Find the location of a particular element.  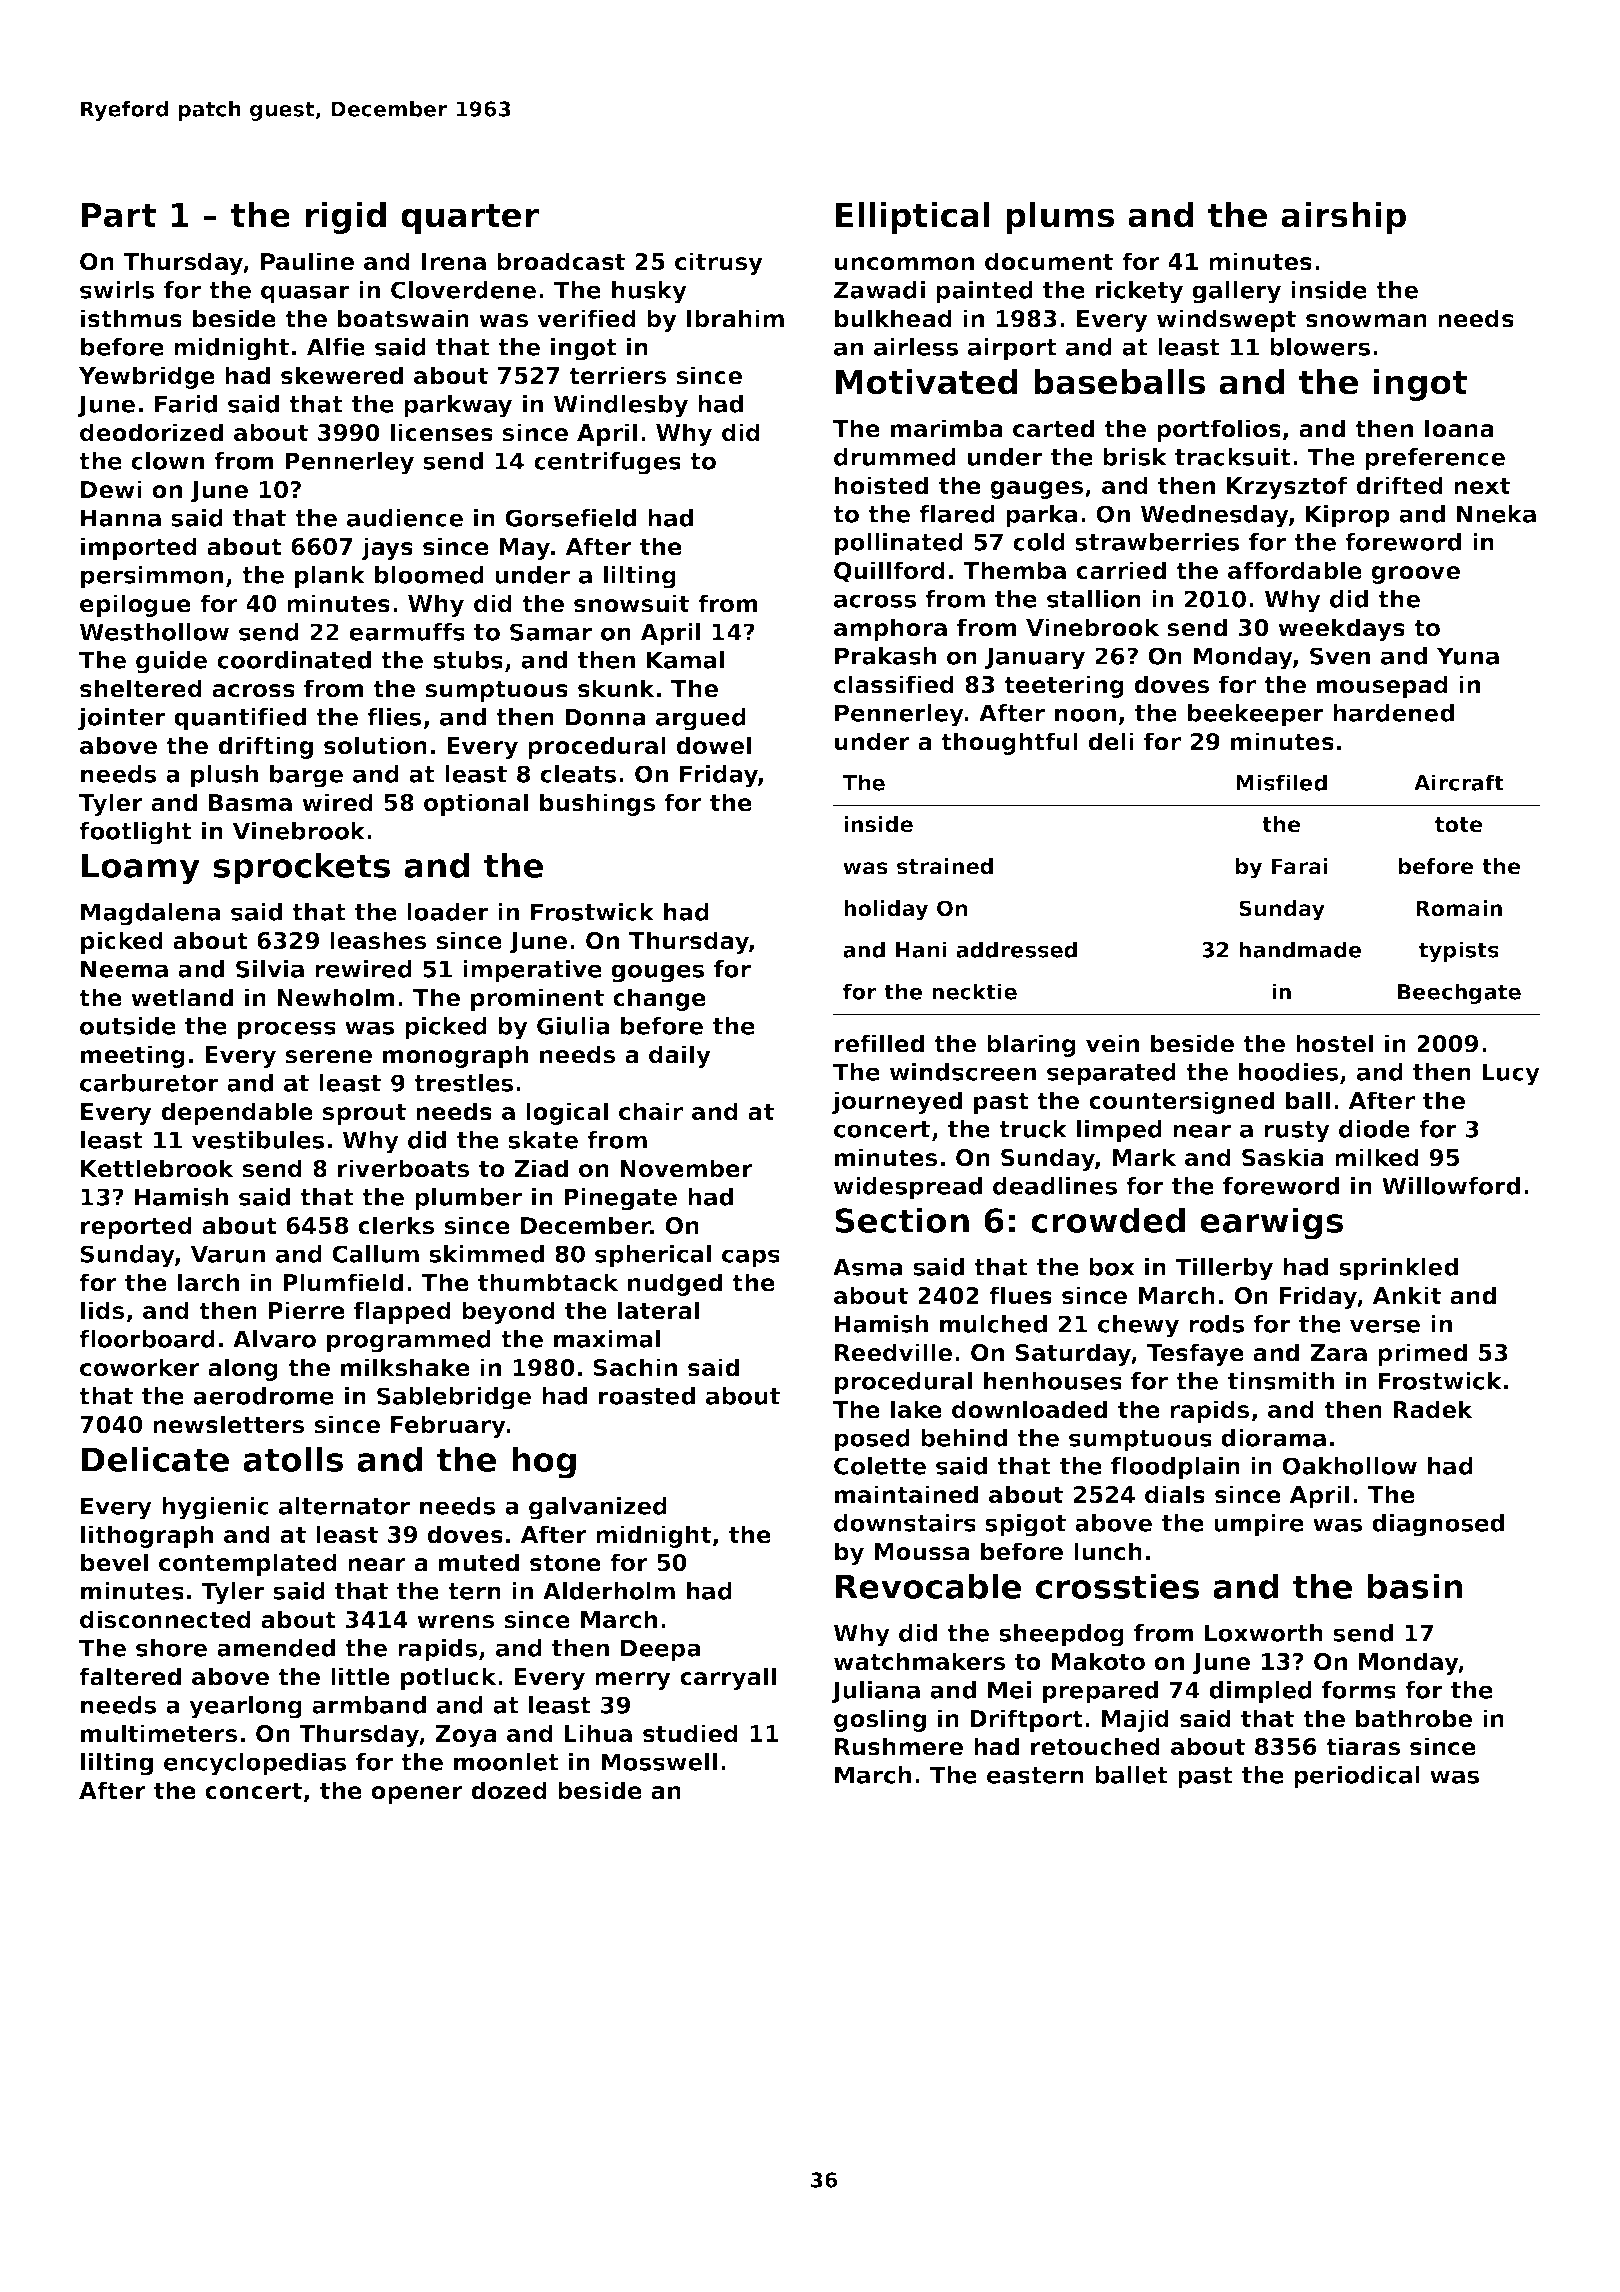

Kettlebrook is located at coordinates (157, 1168).
